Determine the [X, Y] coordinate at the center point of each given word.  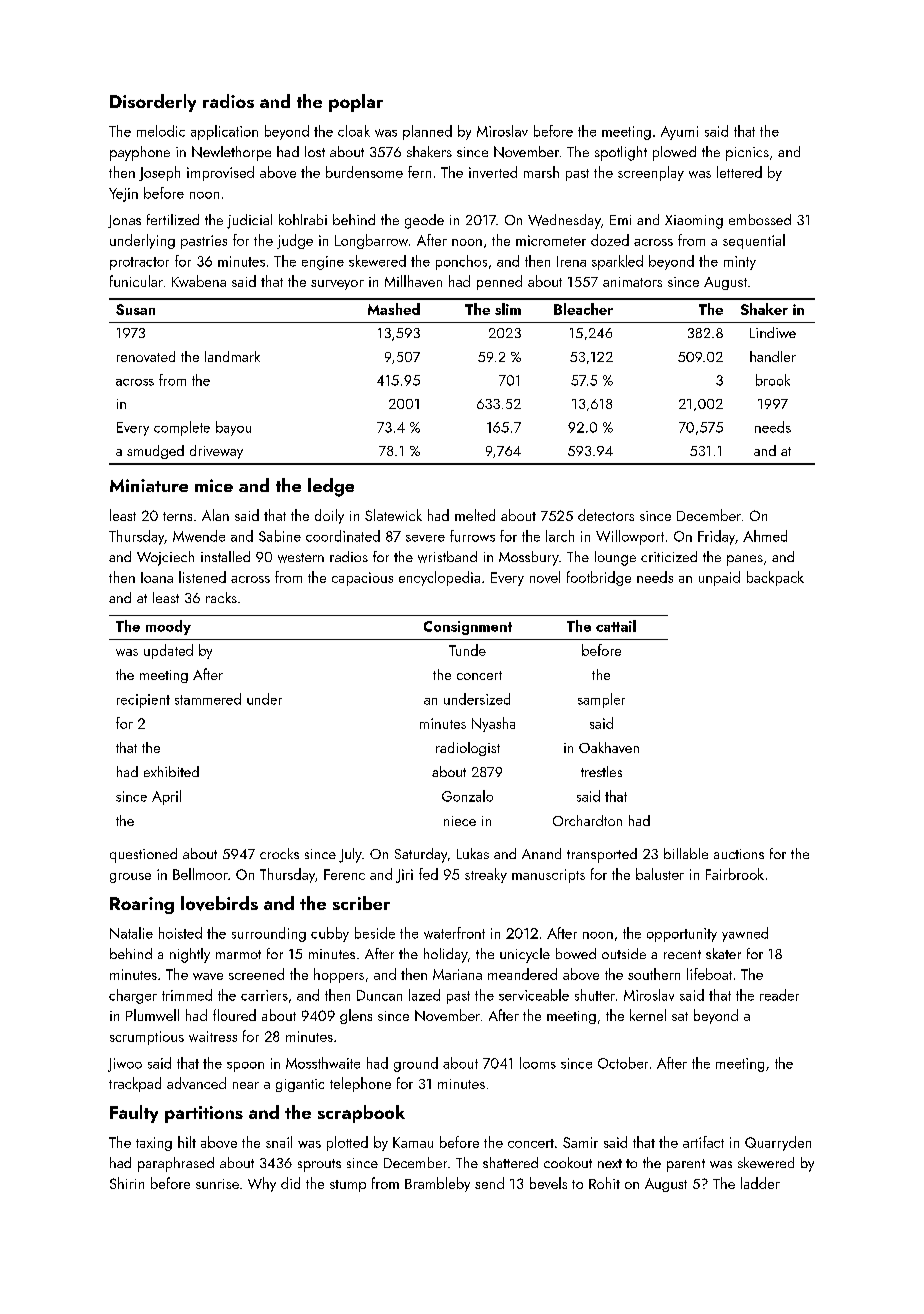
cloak [354, 131]
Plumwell [152, 1015]
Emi [620, 220]
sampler [601, 700]
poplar [356, 103]
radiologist [468, 749]
